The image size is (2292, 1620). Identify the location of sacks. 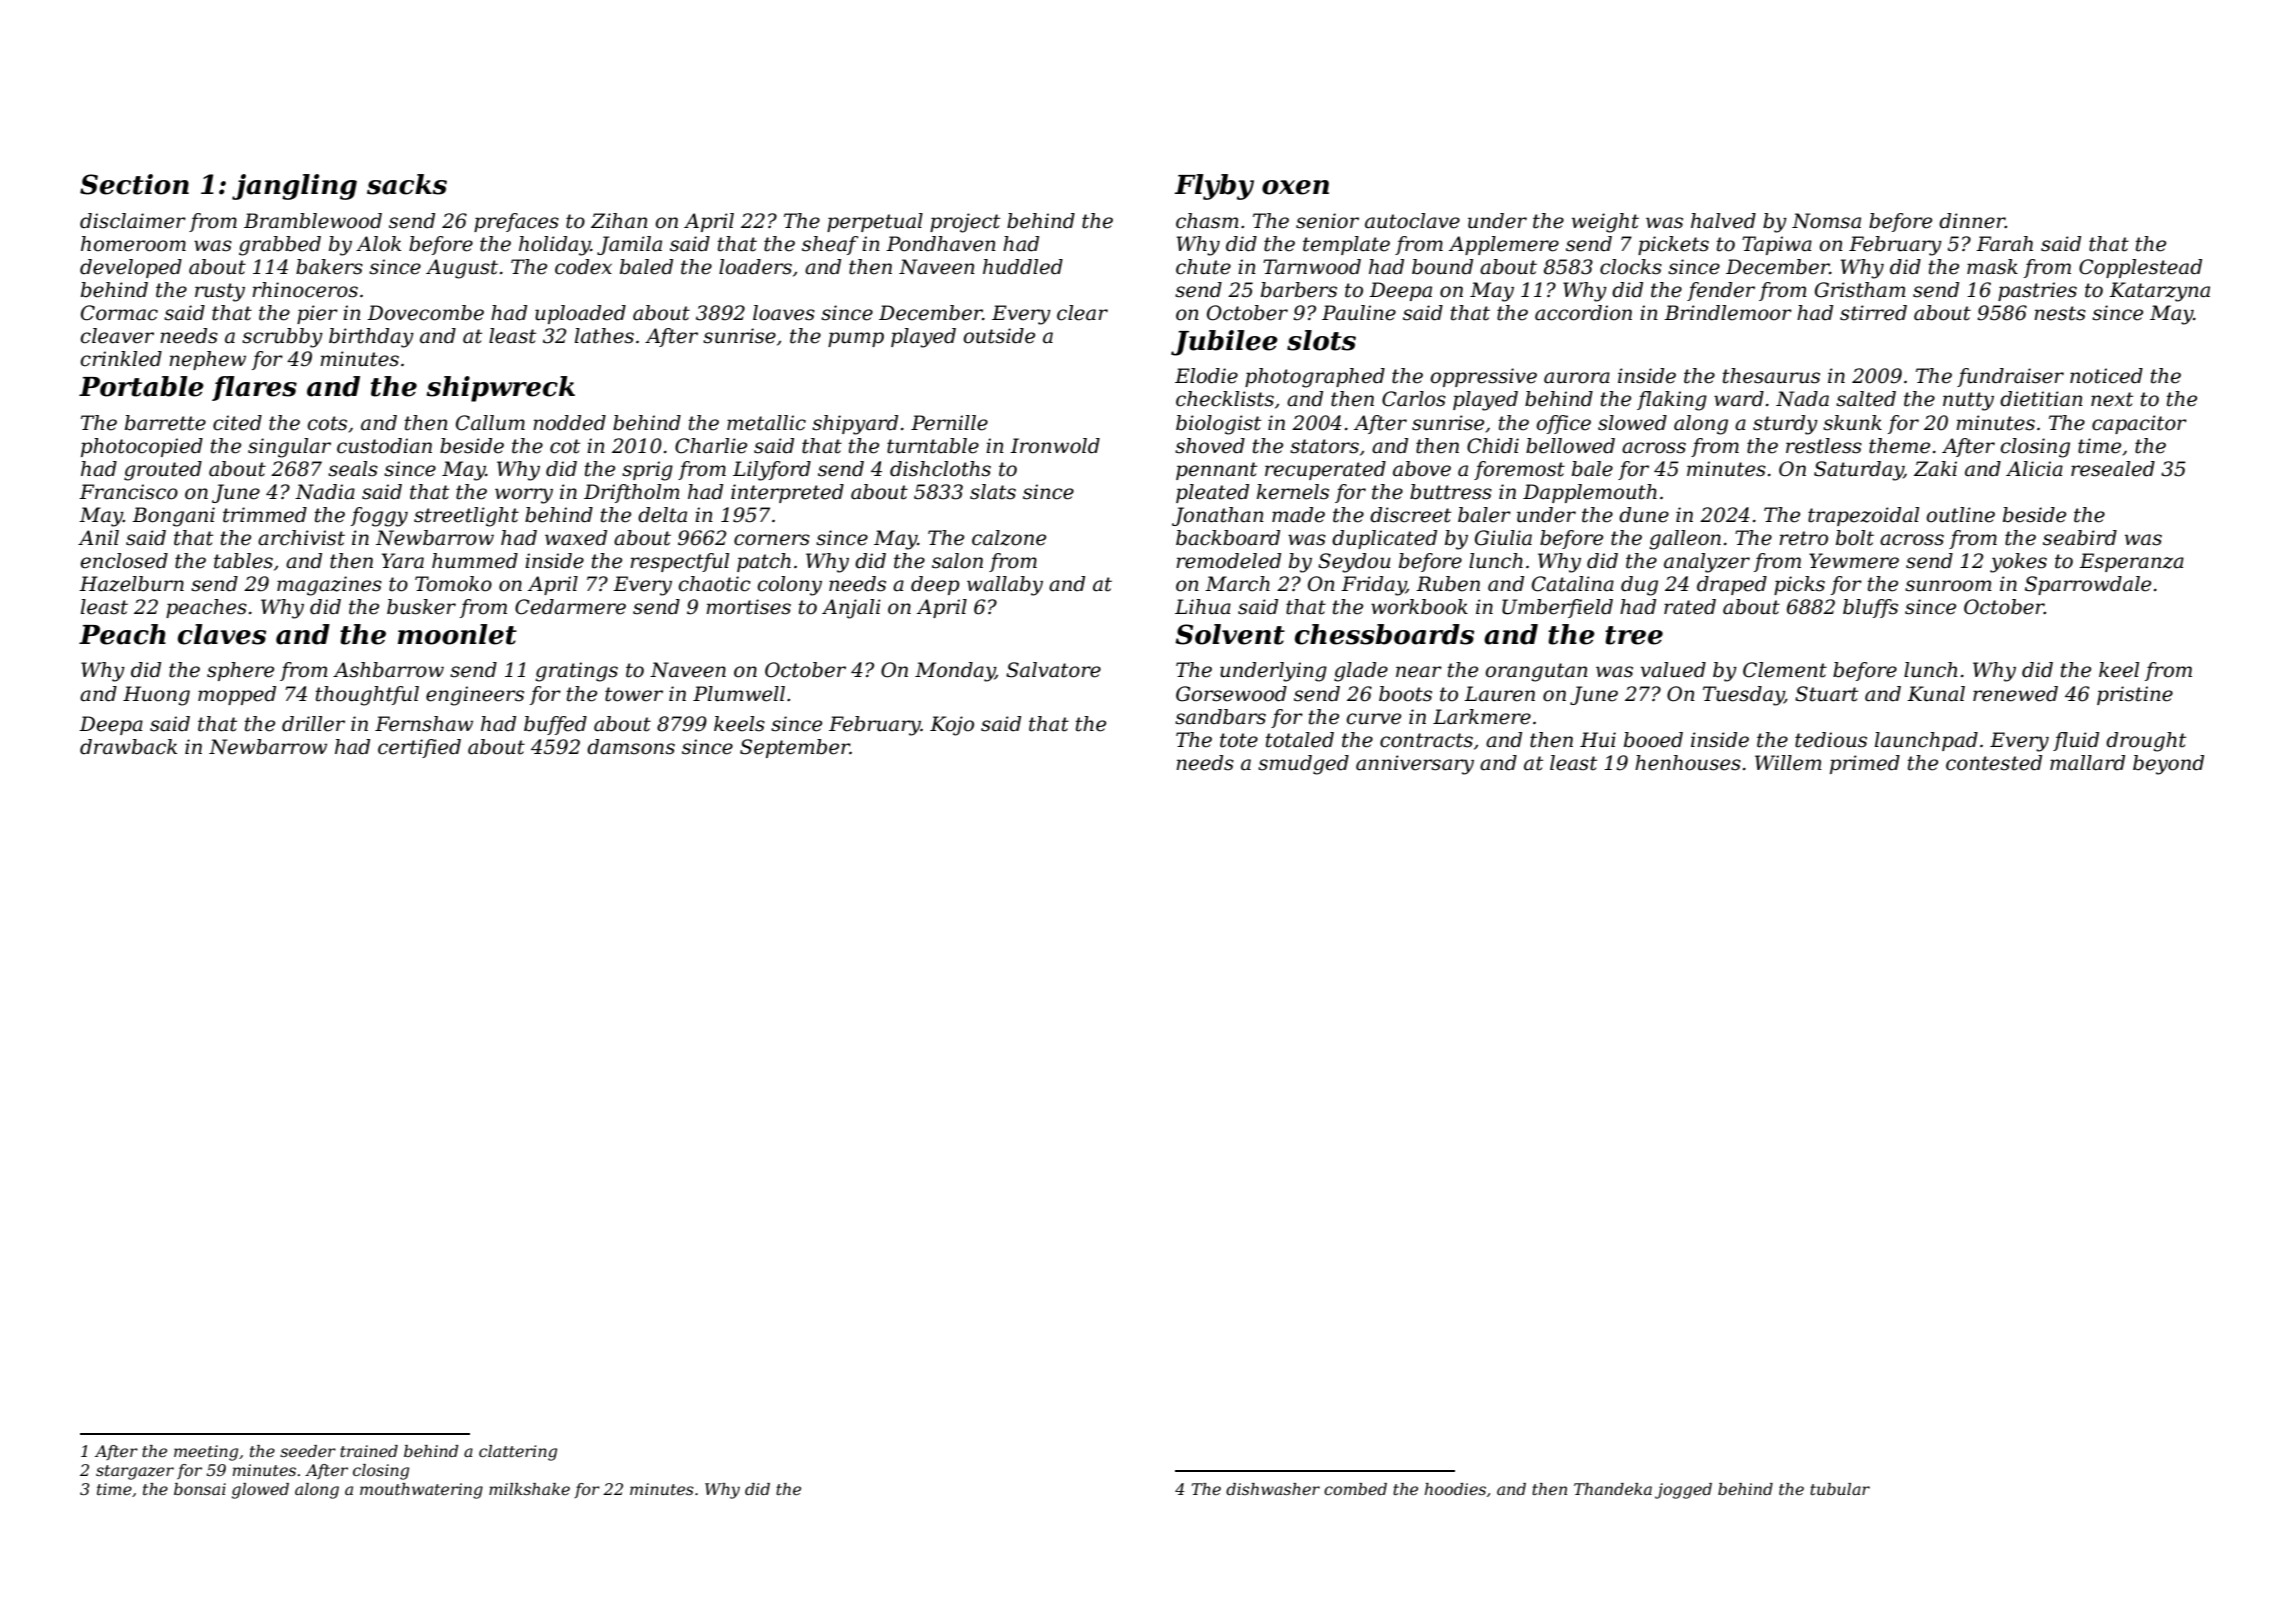
(407, 184).
